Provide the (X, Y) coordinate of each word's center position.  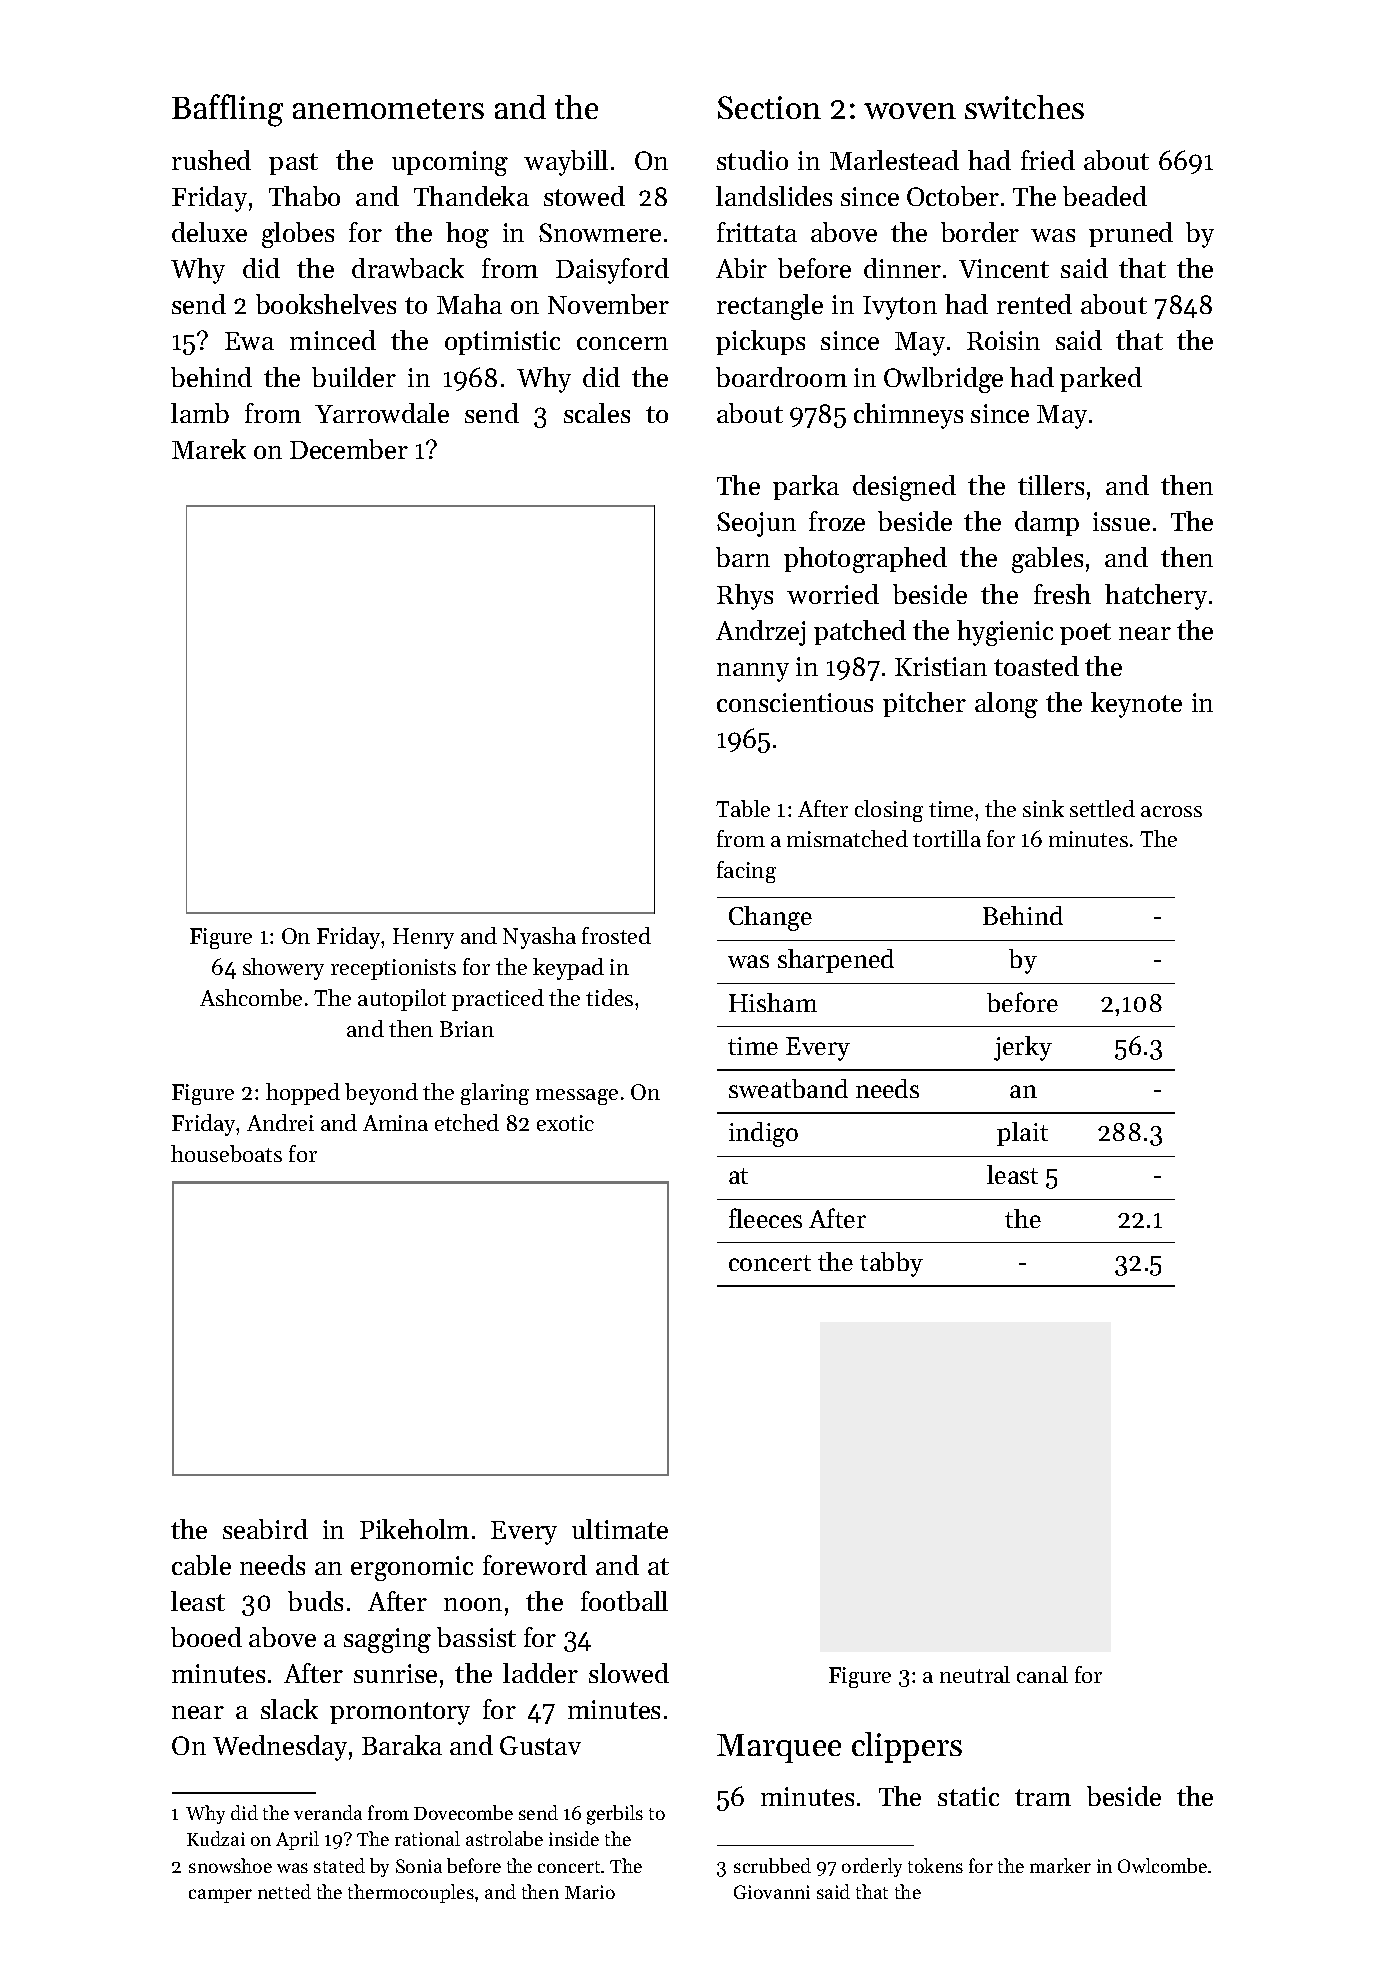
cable (201, 1565)
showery (283, 969)
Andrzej (760, 633)
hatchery (1156, 597)
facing (746, 872)
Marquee (779, 1748)
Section (769, 107)
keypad (568, 969)
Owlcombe (1162, 1865)
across (1171, 811)
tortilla (947, 838)
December (349, 449)
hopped (303, 1094)
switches (1024, 107)
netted (284, 1891)
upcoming (450, 163)
